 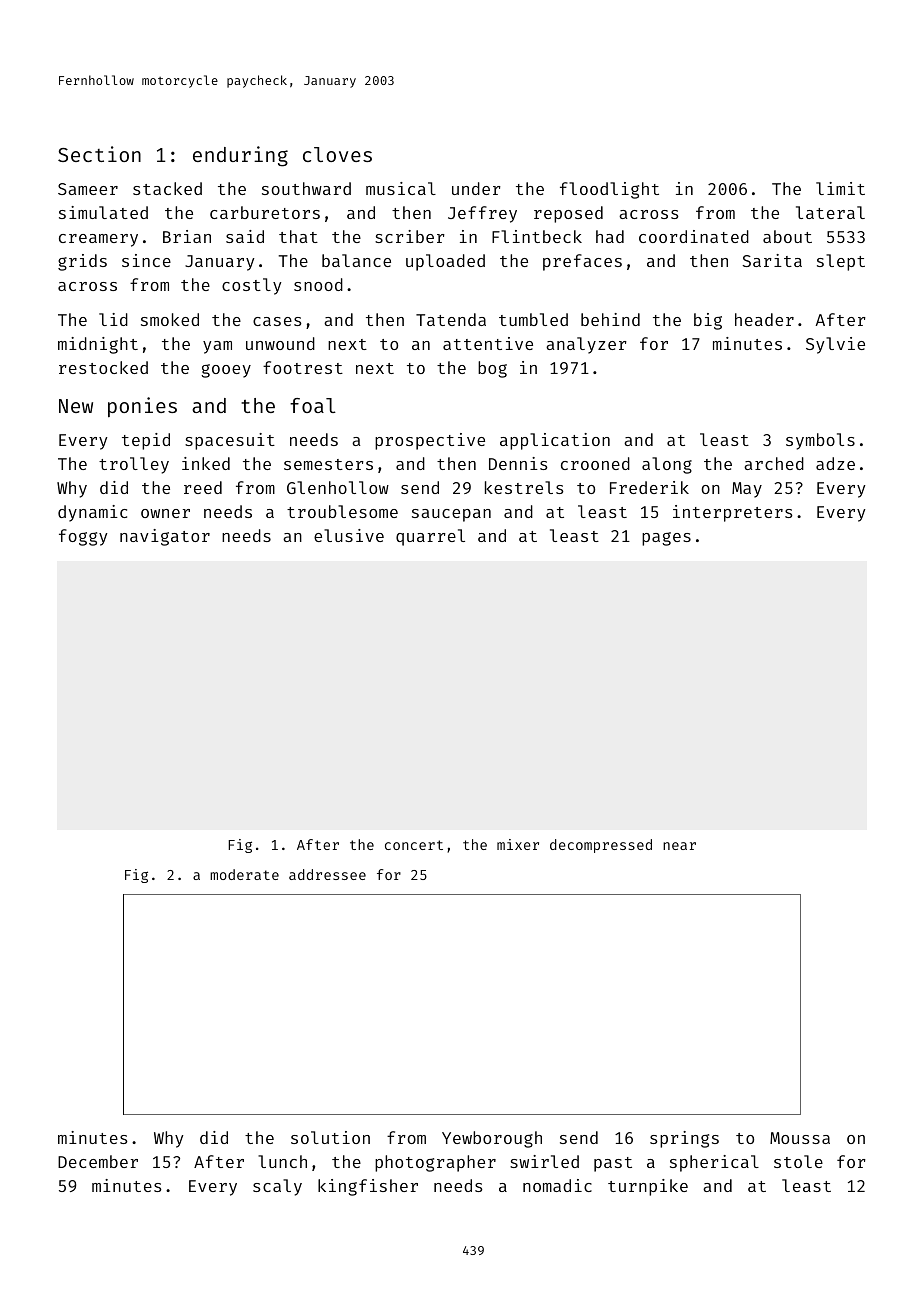 I want to click on Yewborough, so click(x=492, y=1139).
